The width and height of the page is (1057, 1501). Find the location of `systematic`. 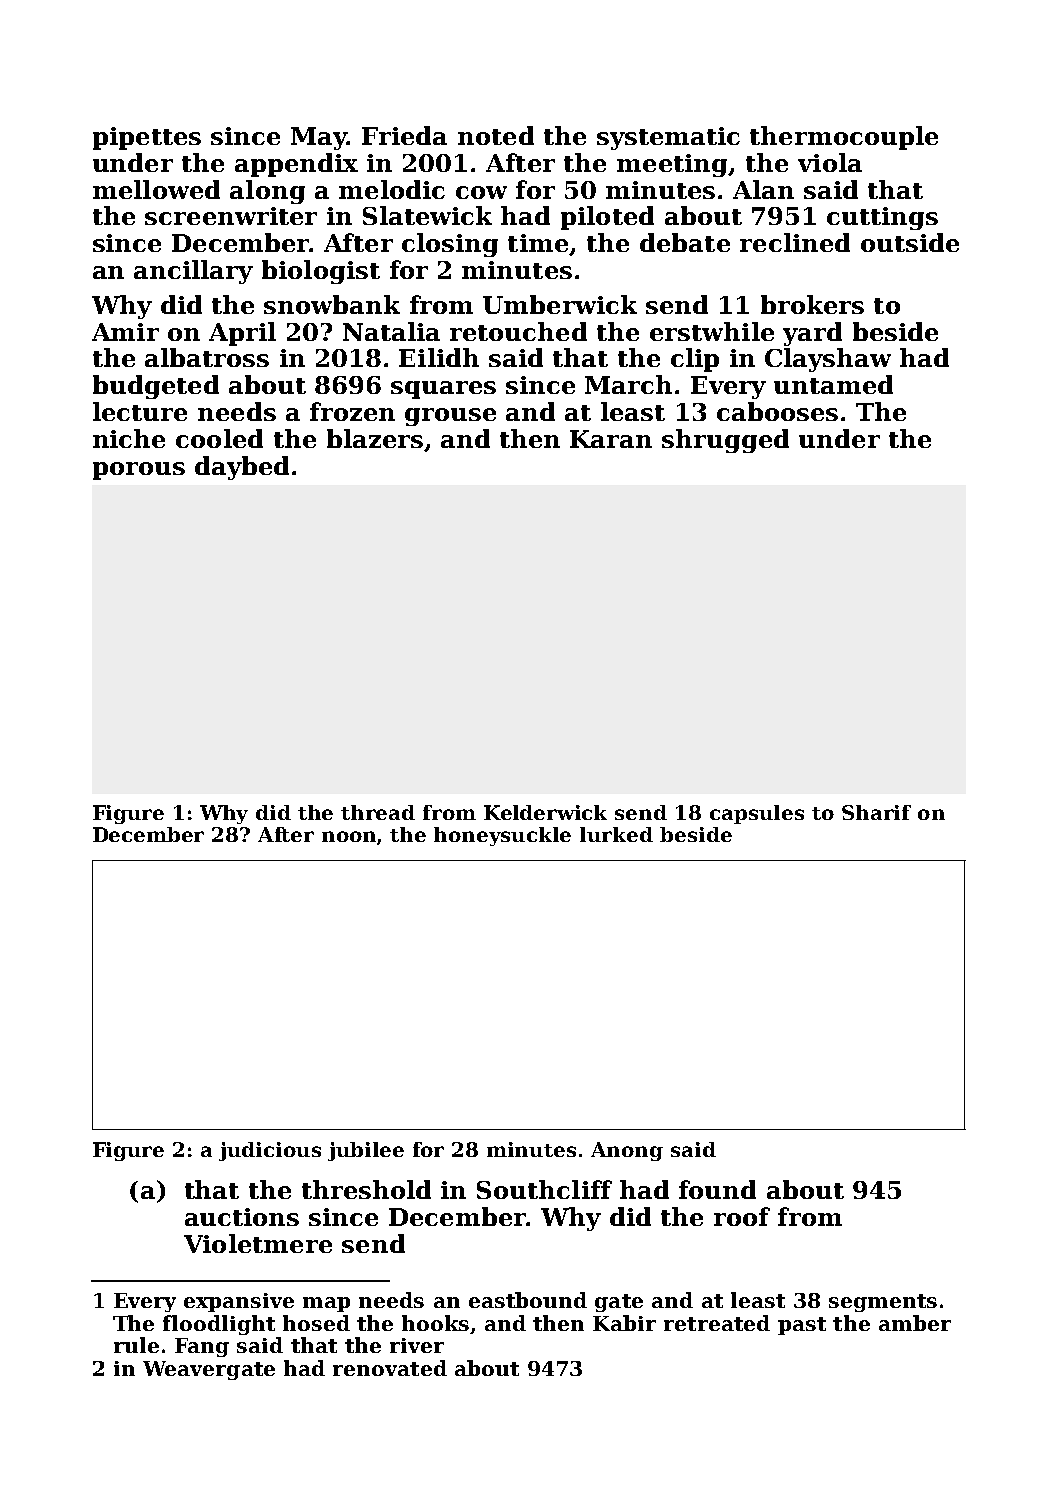

systematic is located at coordinates (668, 138).
